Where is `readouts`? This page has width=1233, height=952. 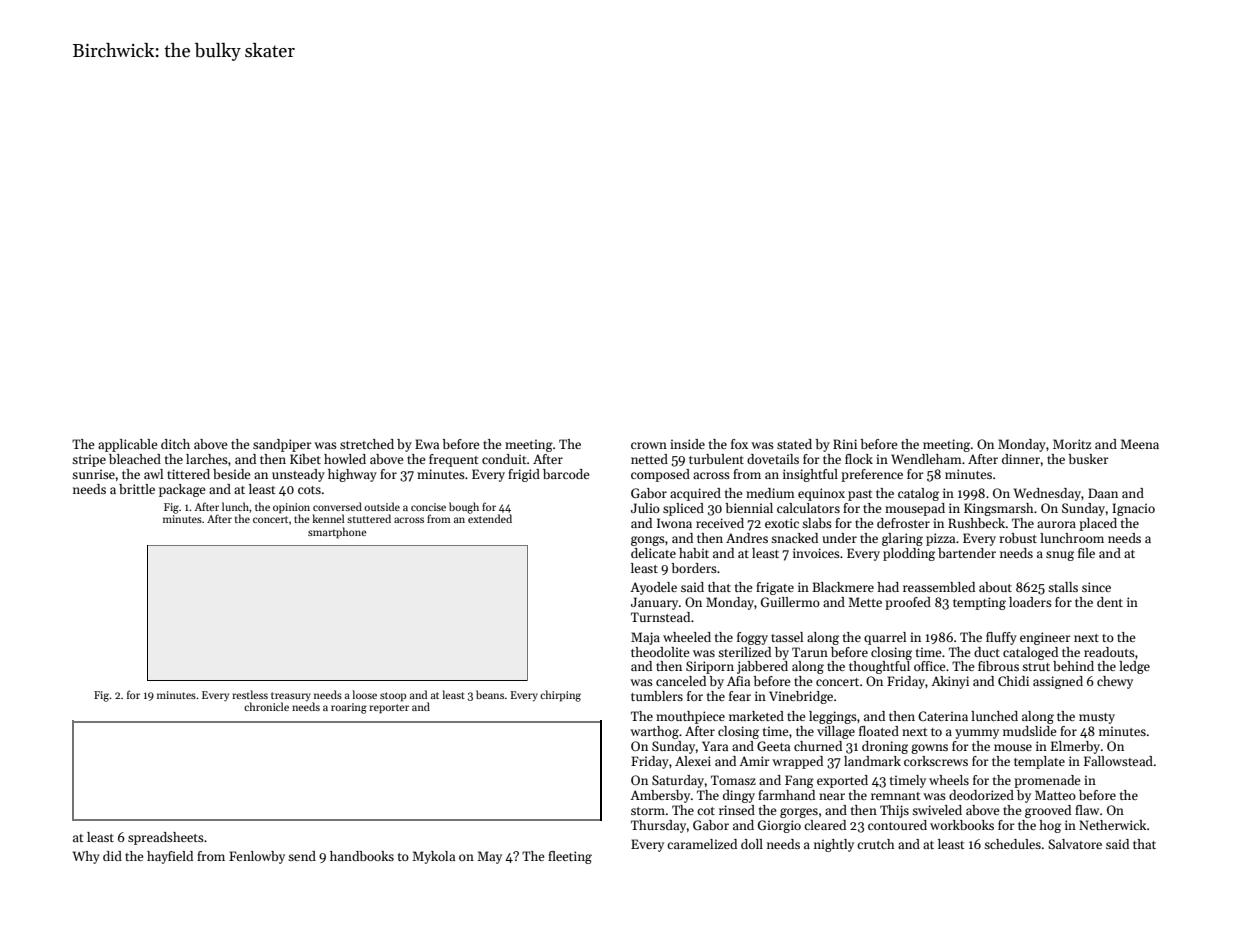
readouts is located at coordinates (1109, 652).
